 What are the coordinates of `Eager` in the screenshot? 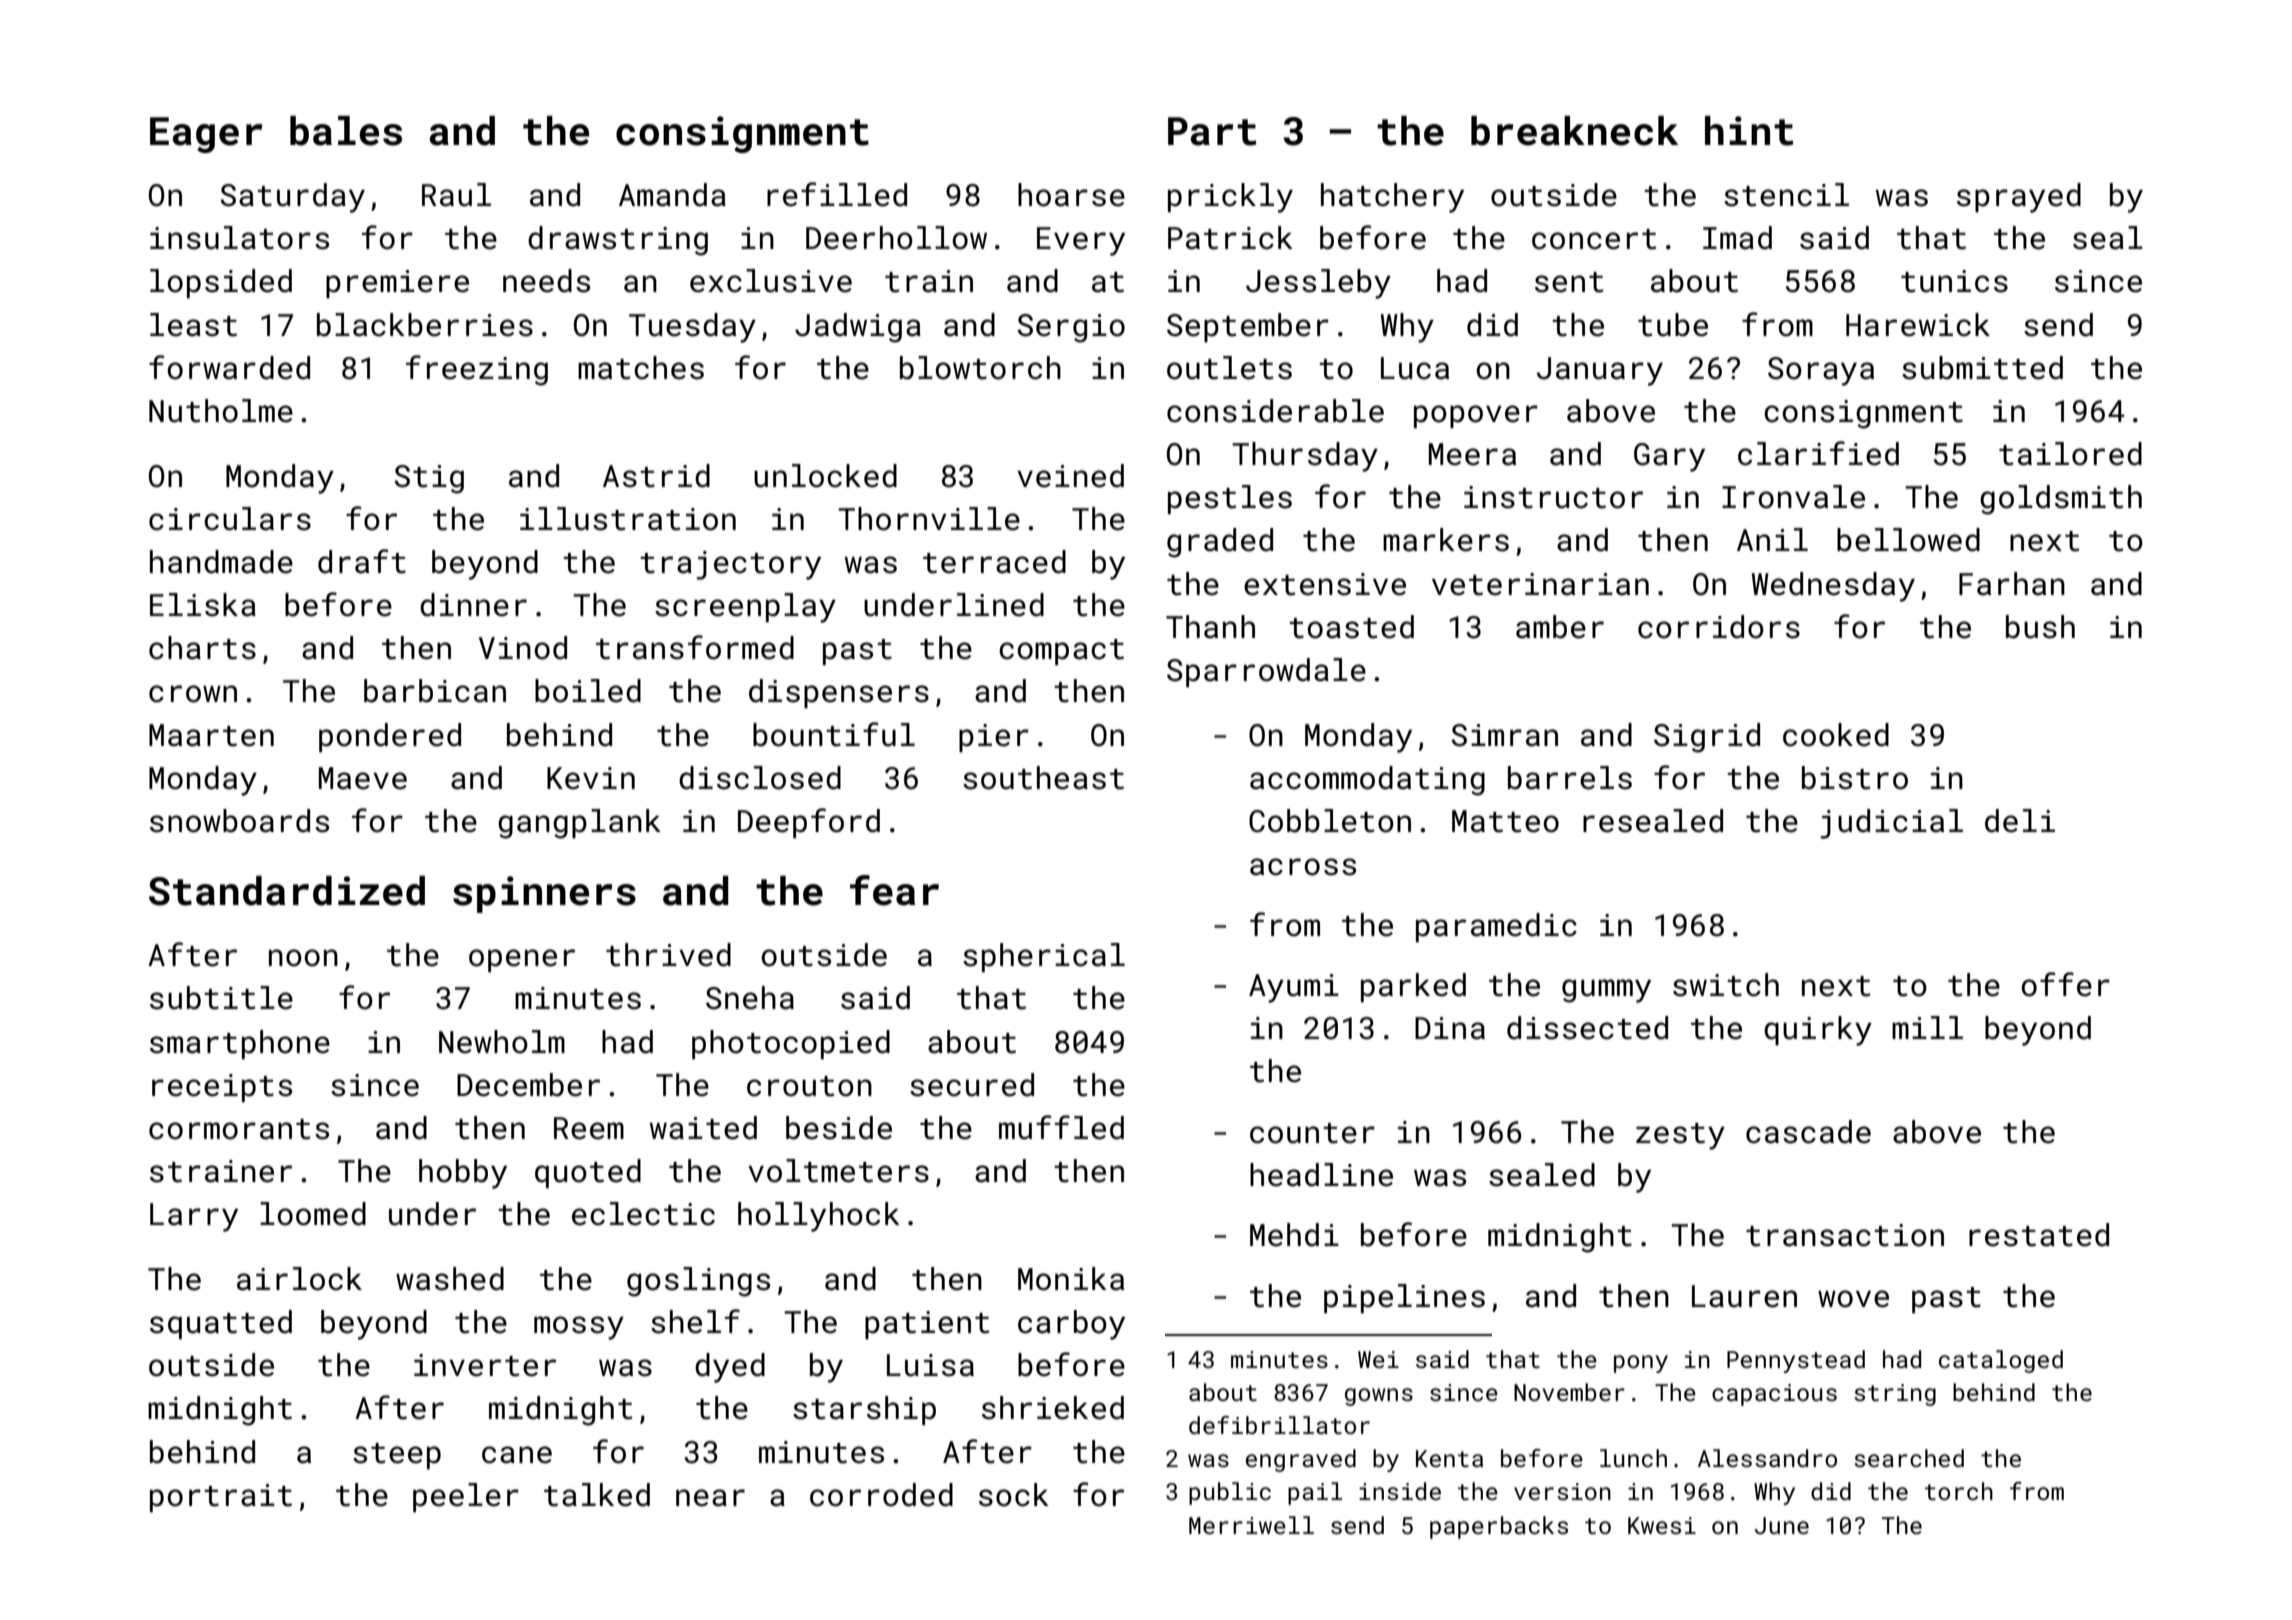 It's located at (206, 135).
